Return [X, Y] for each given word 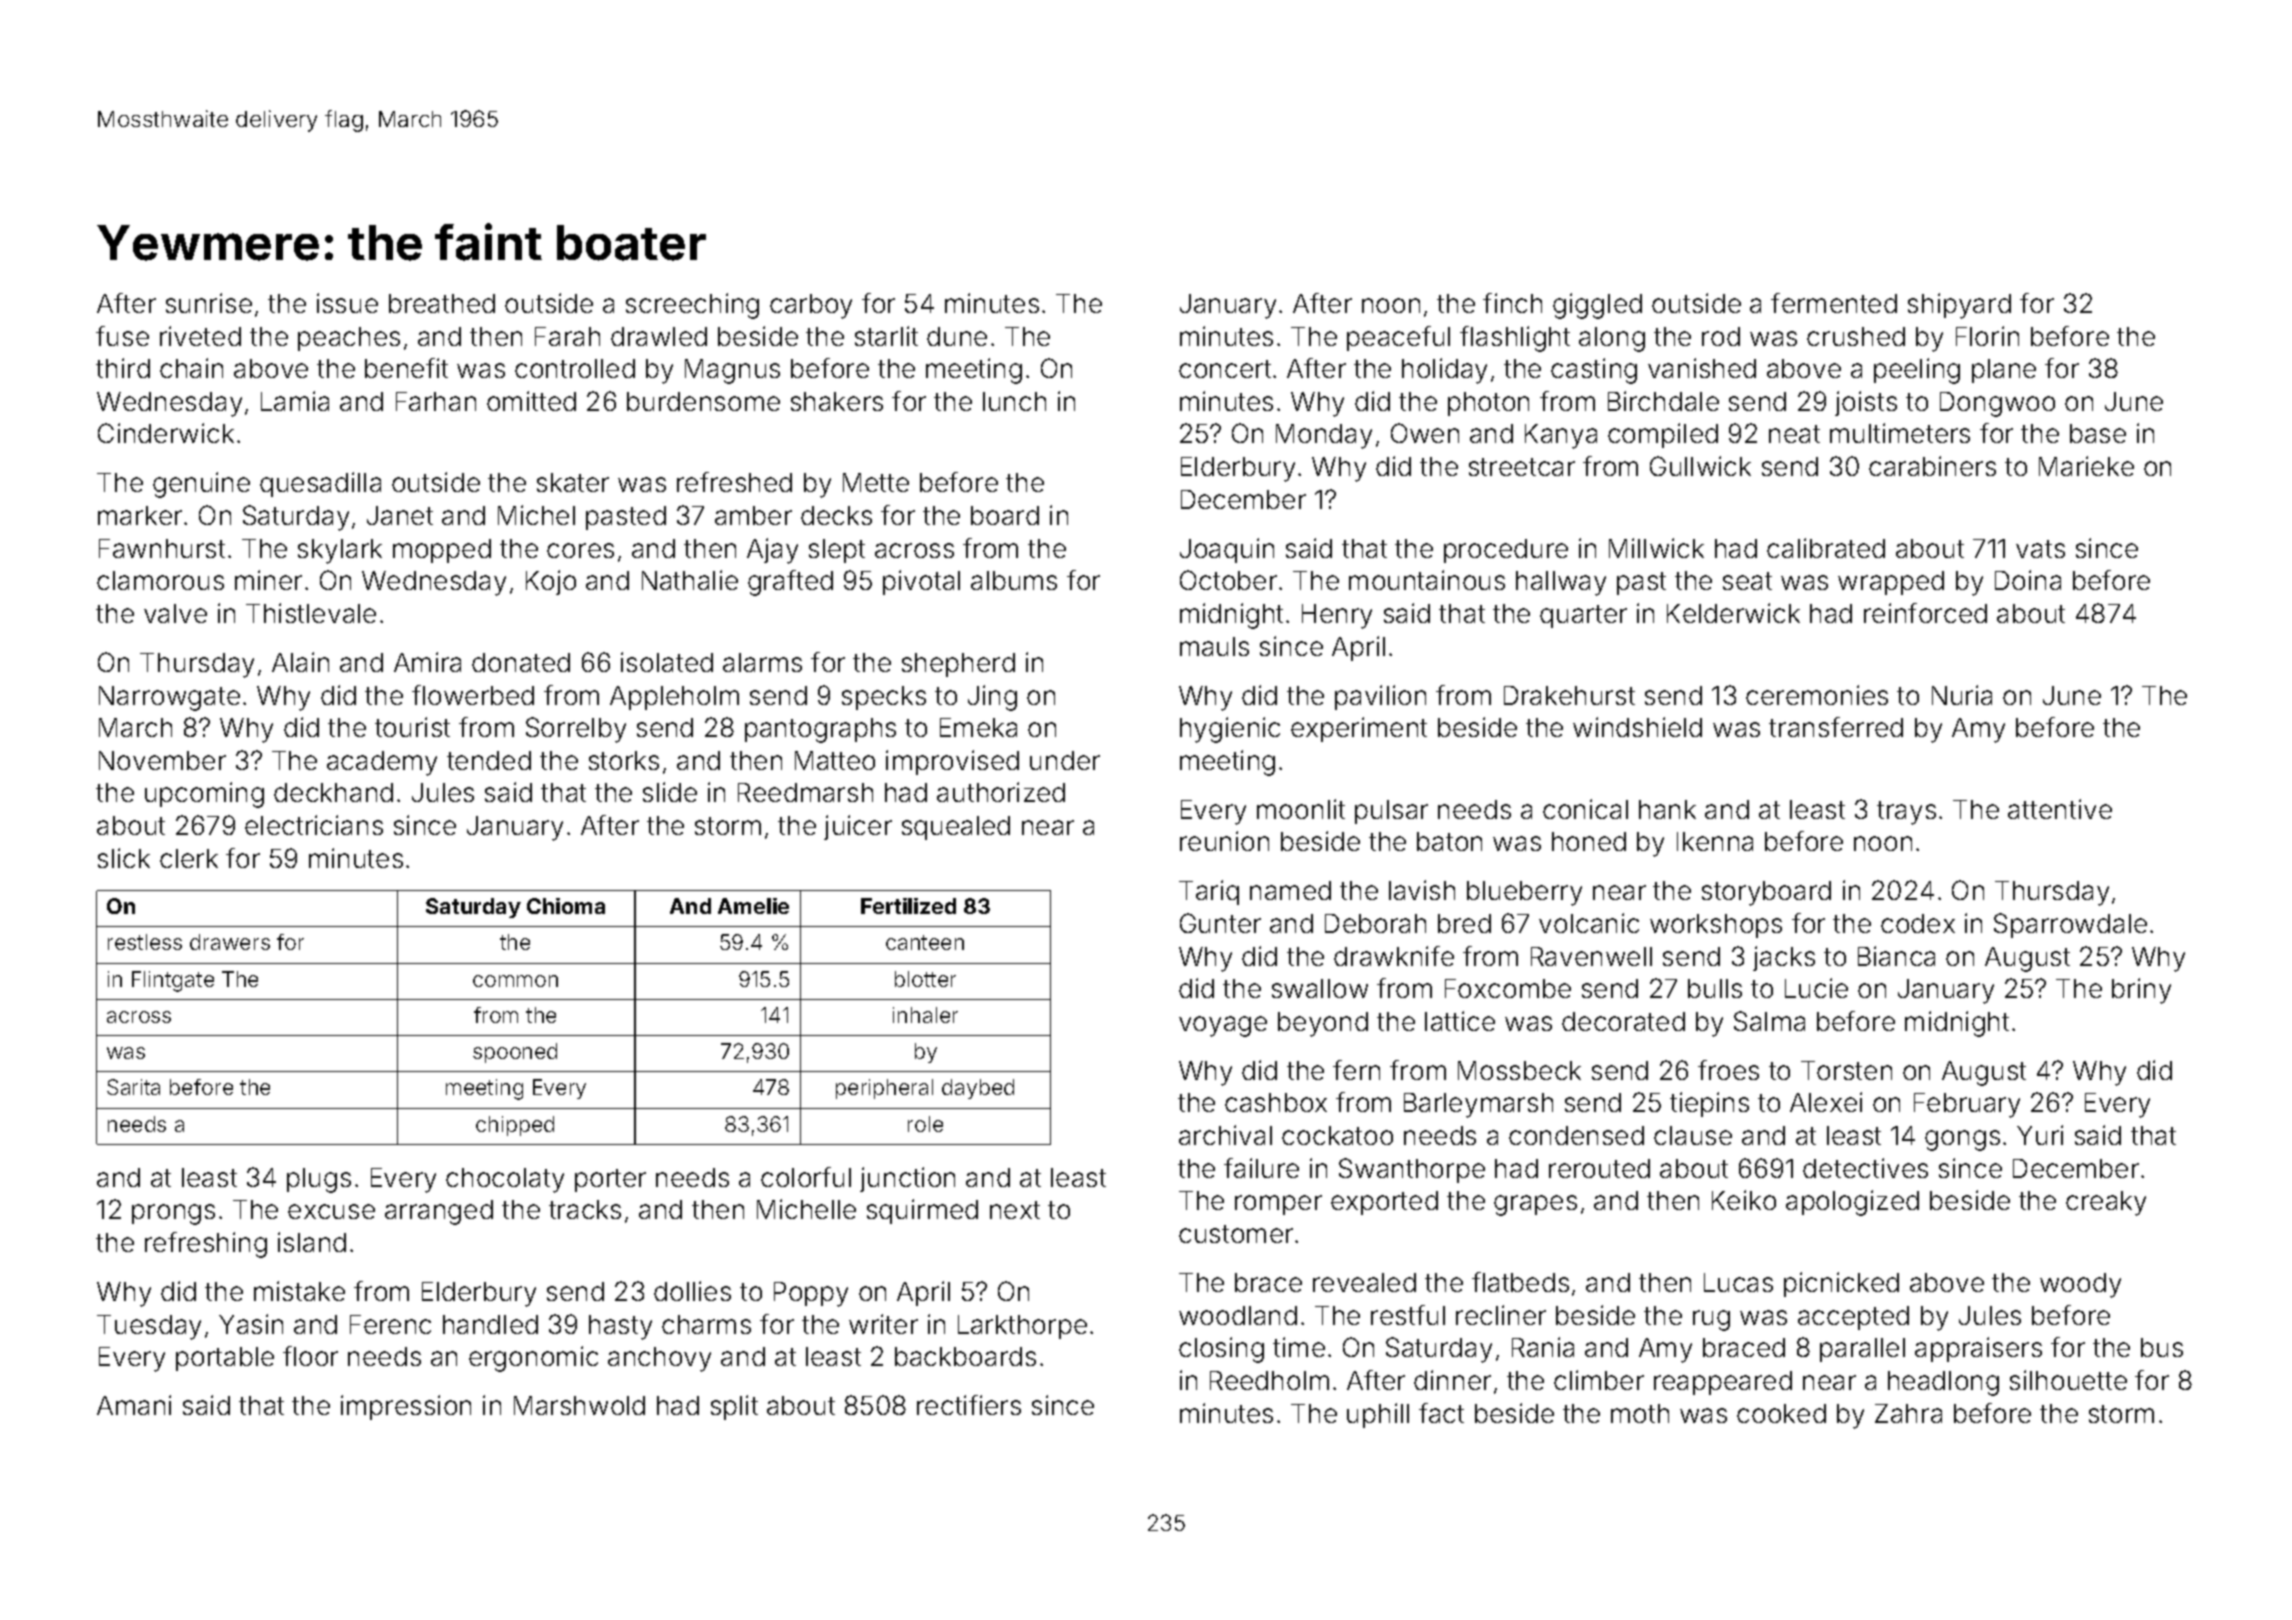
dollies [692, 1291]
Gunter [1220, 923]
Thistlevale [311, 613]
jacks [1784, 958]
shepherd [958, 665]
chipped [515, 1126]
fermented [1834, 303]
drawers [230, 942]
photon [1488, 404]
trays [1906, 813]
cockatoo [1337, 1135]
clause [1693, 1135]
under [1065, 760]
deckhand [333, 792]
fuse [122, 336]
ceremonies [1817, 695]
